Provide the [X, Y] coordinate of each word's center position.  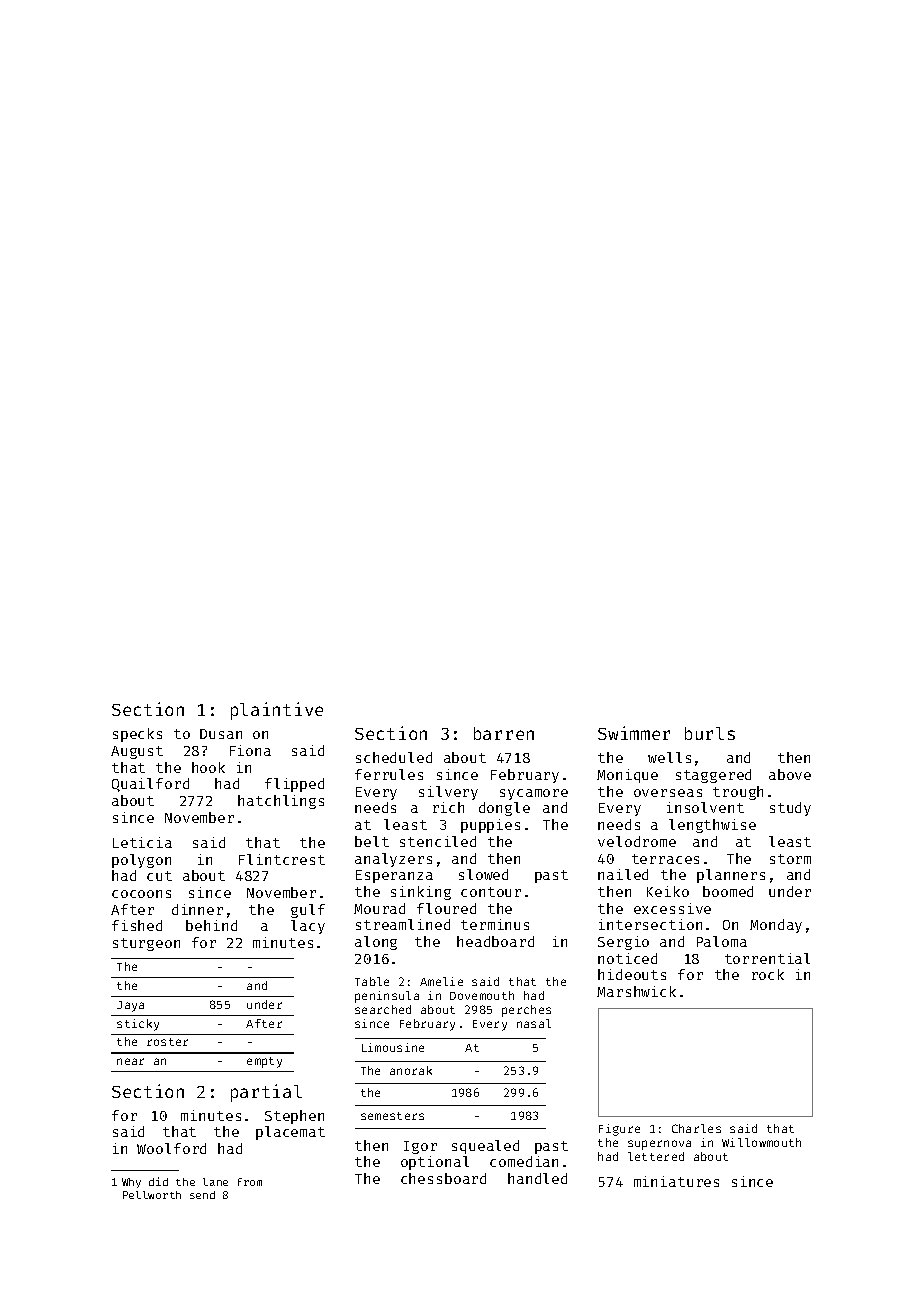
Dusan [221, 734]
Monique [627, 776]
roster [167, 1042]
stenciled [438, 841]
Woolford [171, 1148]
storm [790, 859]
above [790, 774]
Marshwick [636, 991]
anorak [411, 1070]
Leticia [142, 842]
